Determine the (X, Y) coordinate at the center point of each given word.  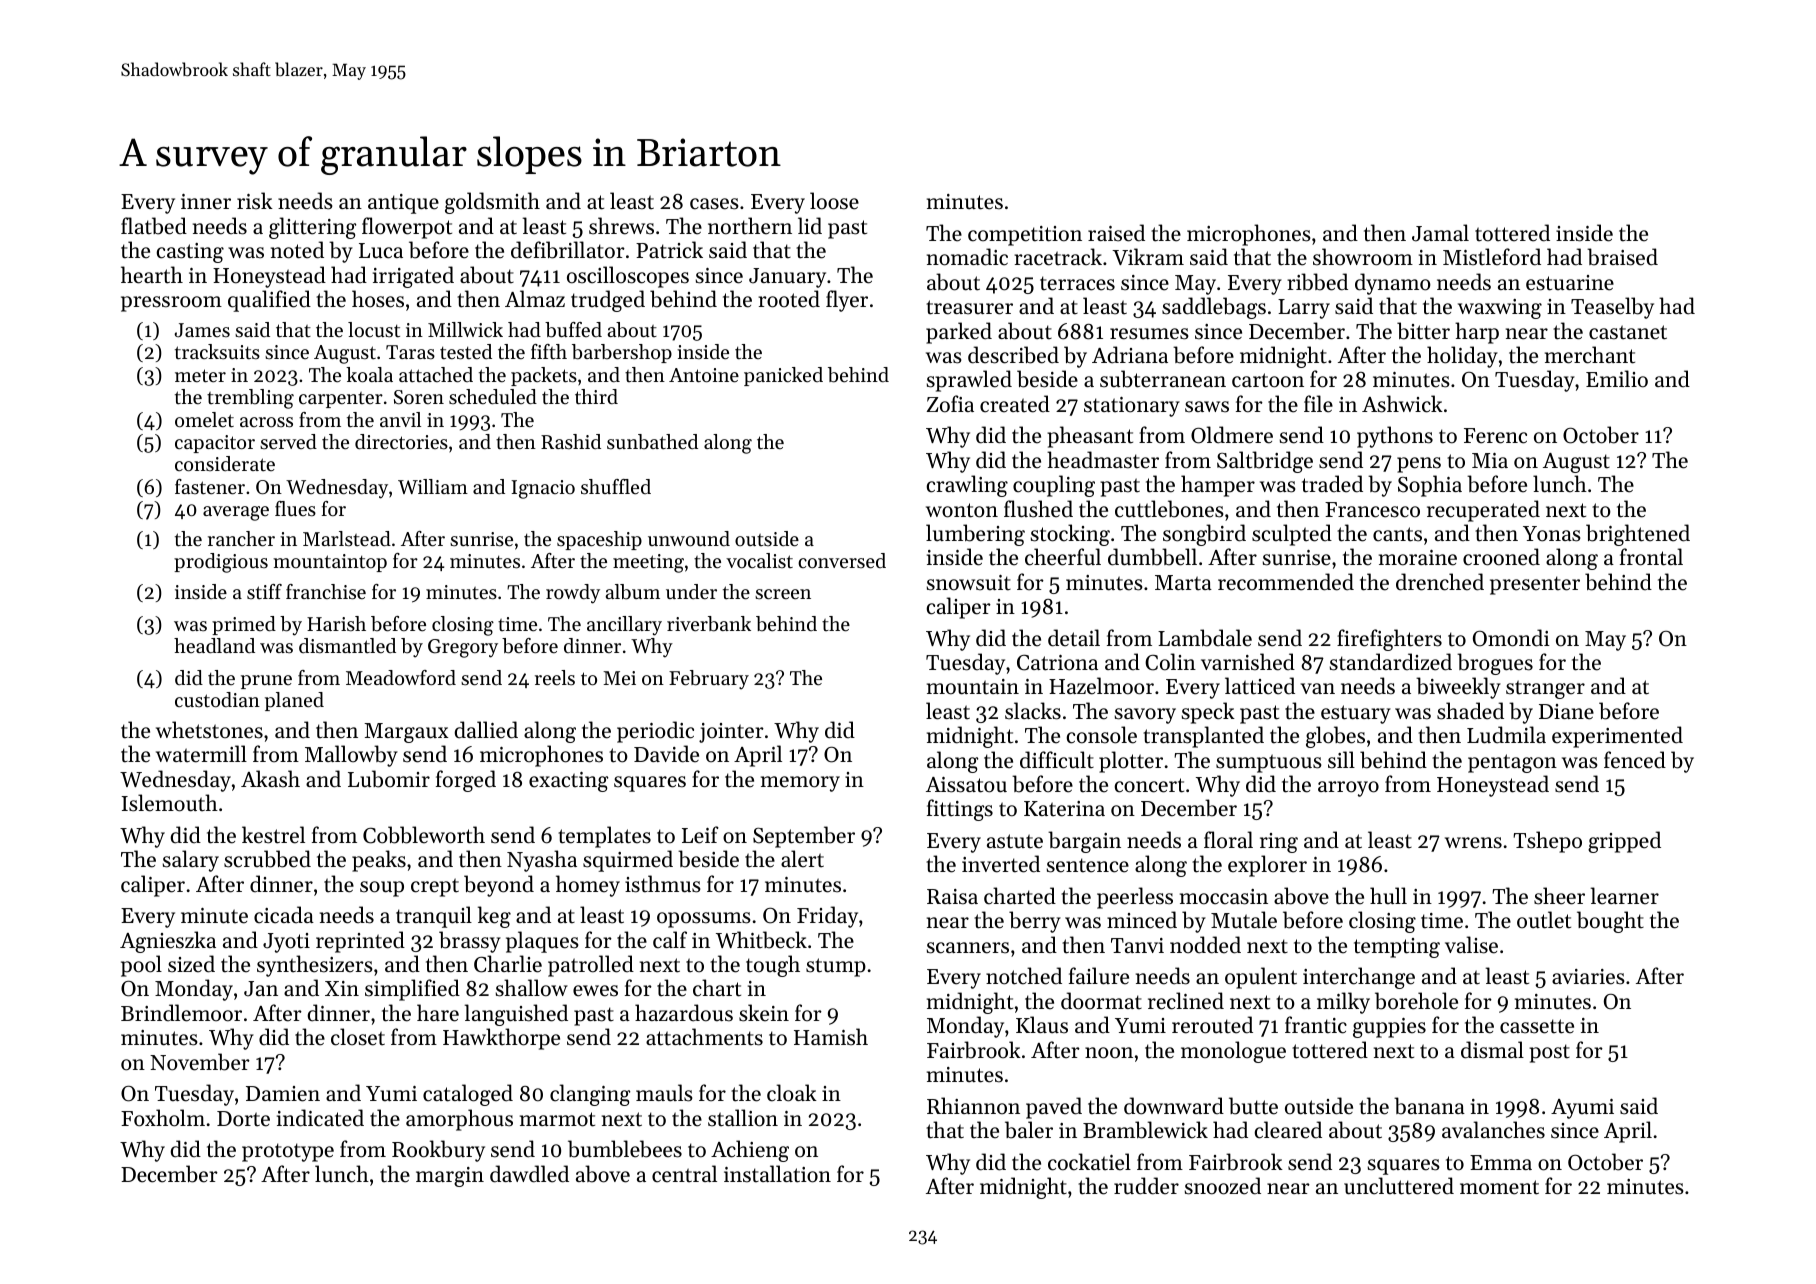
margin (450, 1177)
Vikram (1148, 256)
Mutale (1244, 920)
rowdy (573, 594)
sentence (1088, 865)
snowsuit (969, 583)
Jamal (1440, 233)
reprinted (360, 942)
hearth (152, 275)
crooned (1501, 557)
